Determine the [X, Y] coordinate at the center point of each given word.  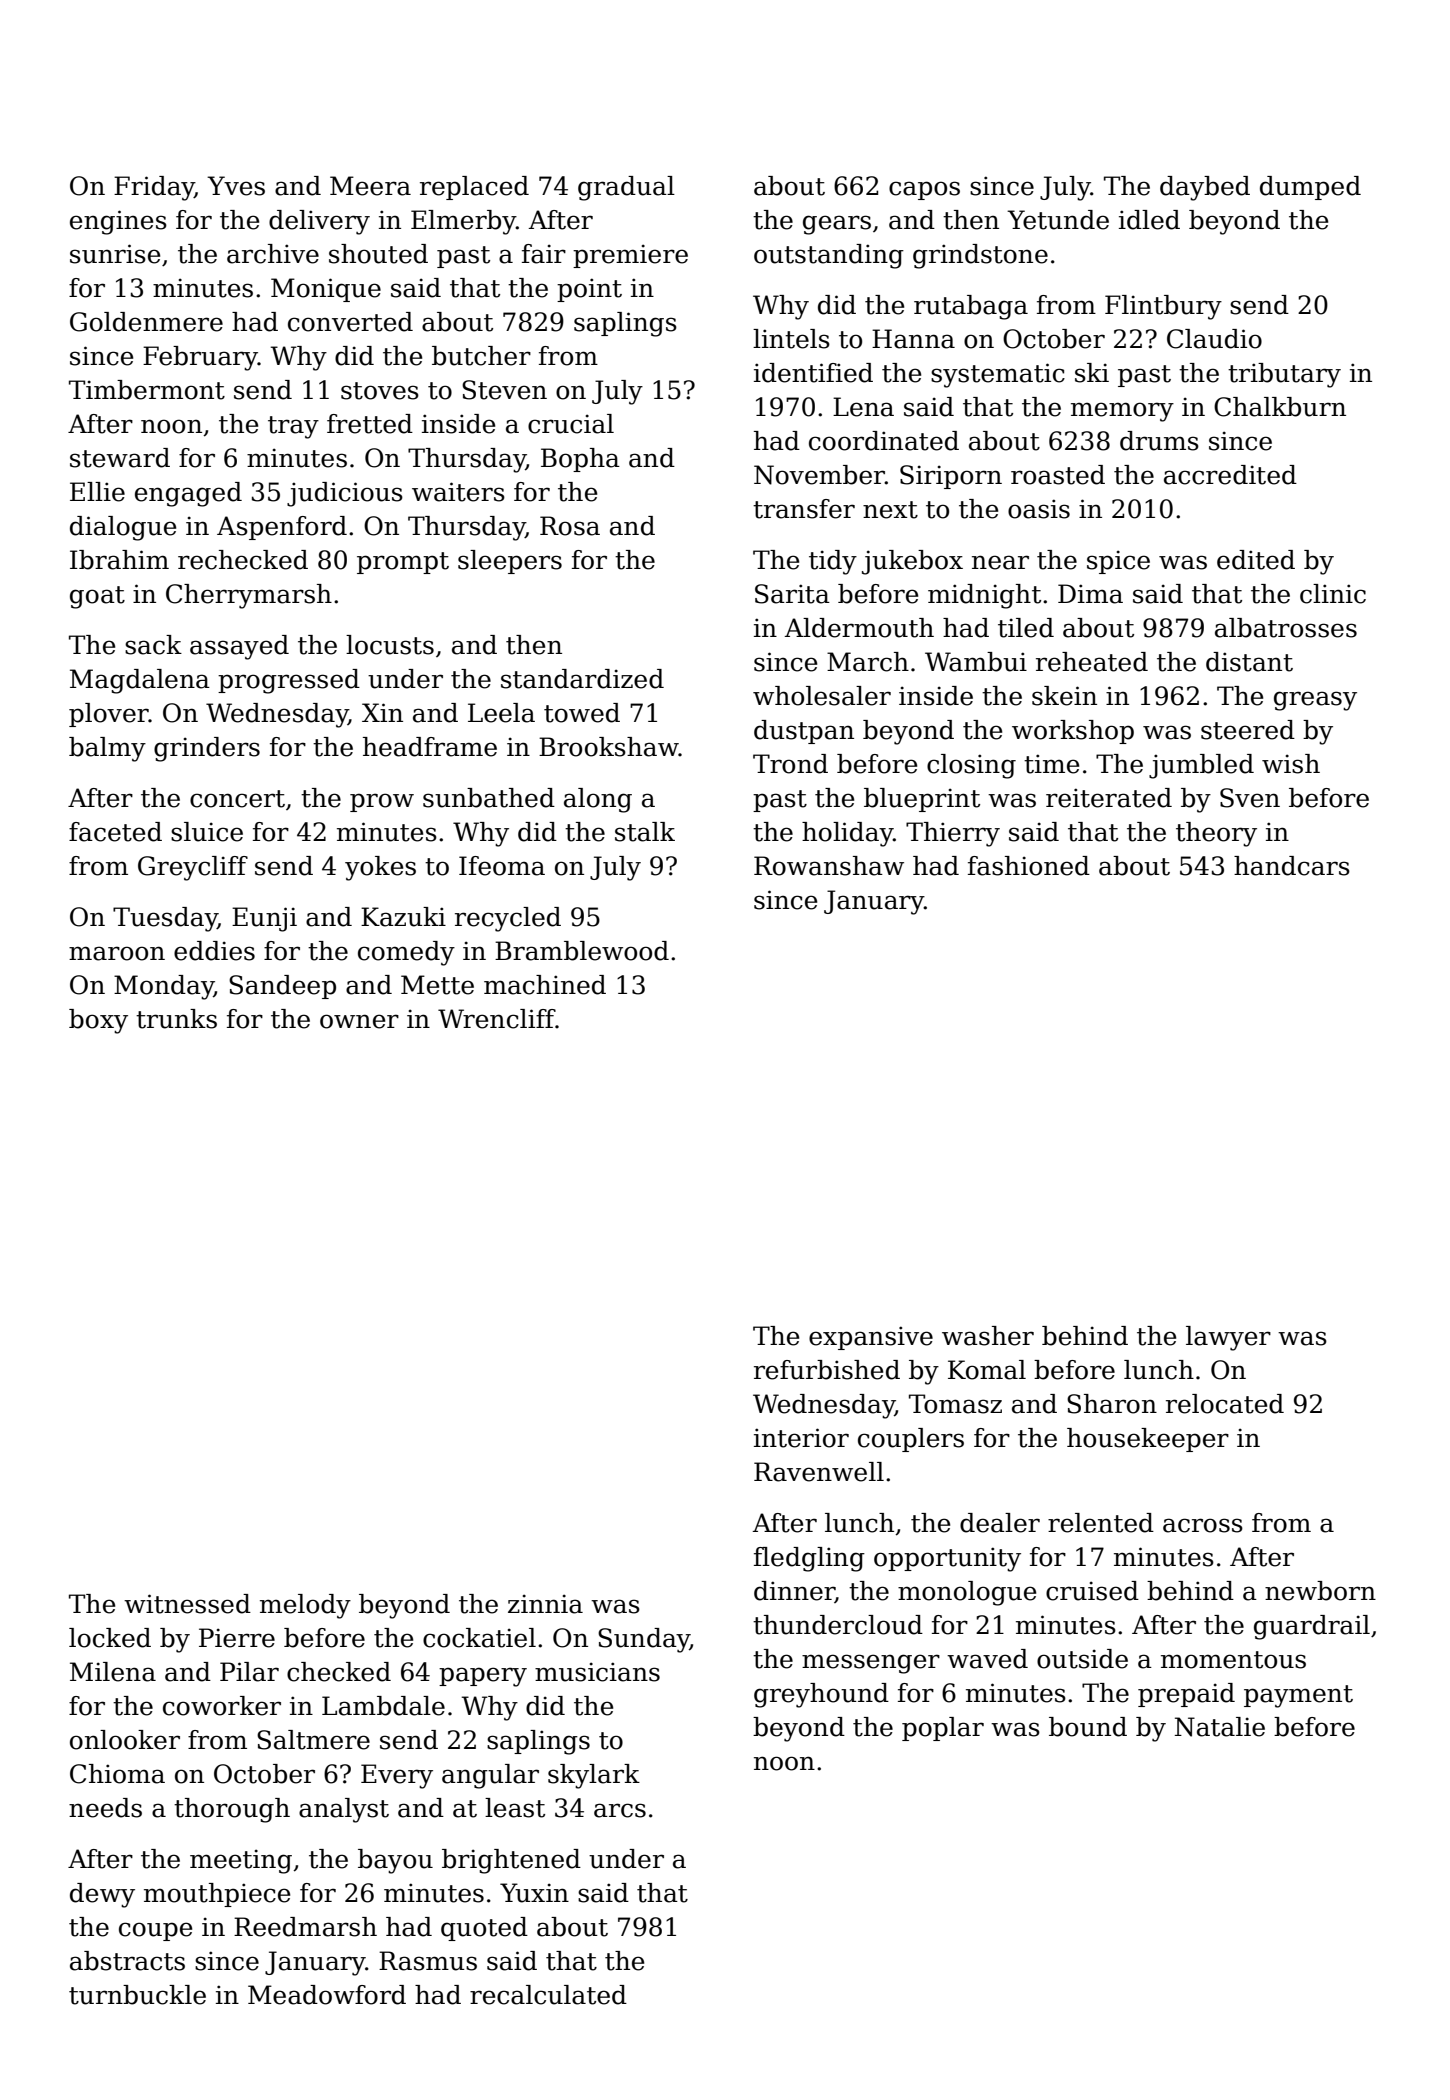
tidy [833, 562]
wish [1291, 764]
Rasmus [428, 1961]
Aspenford [282, 528]
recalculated [548, 1995]
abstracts [127, 1961]
